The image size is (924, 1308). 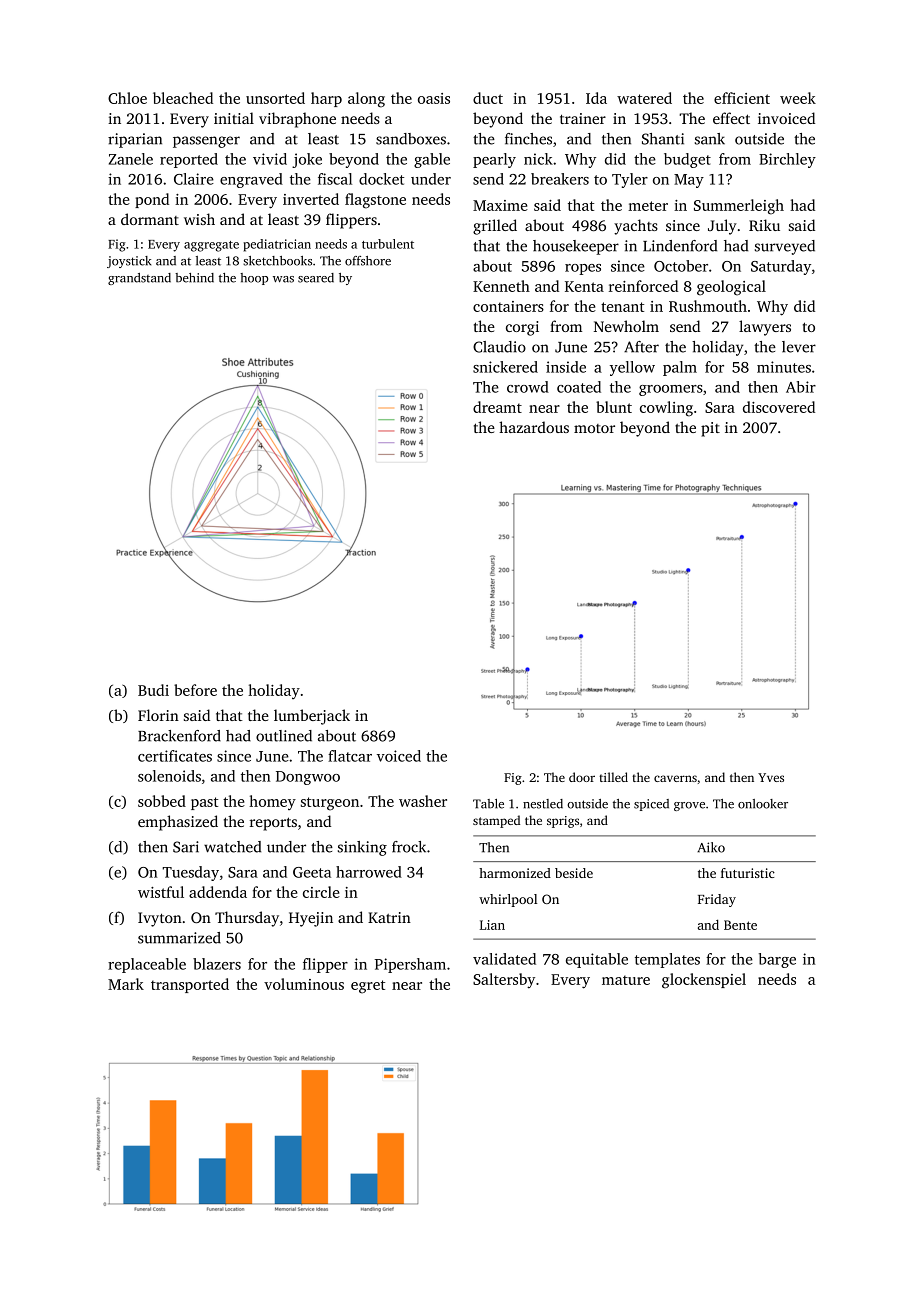 What do you see at coordinates (254, 279) in the screenshot?
I see `hoop` at bounding box center [254, 279].
